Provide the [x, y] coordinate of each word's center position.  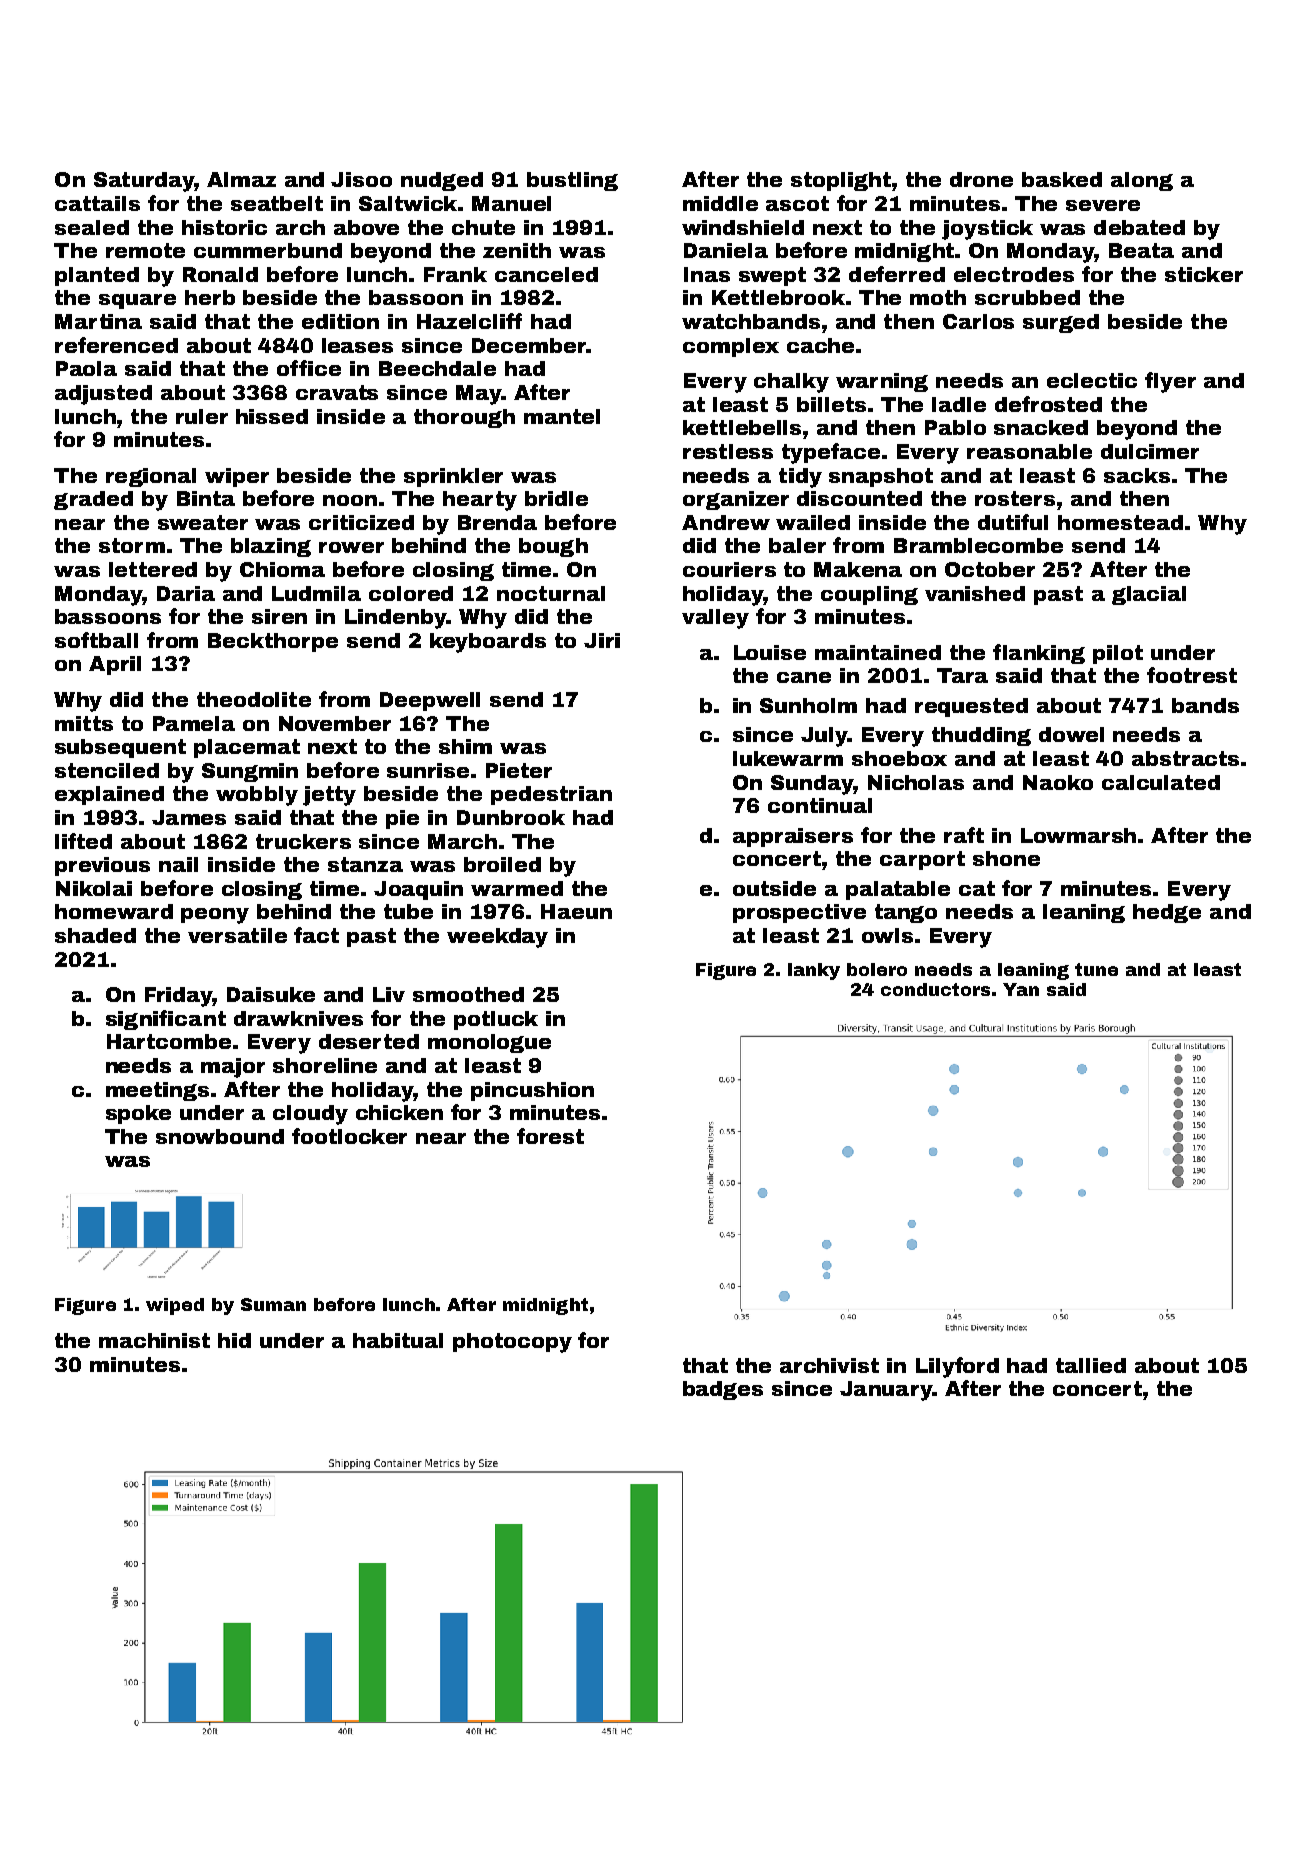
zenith [517, 250]
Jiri [602, 640]
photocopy [512, 1343]
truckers [303, 841]
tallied [1091, 1365]
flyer [1170, 382]
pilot [1118, 654]
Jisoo [361, 179]
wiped [175, 1306]
